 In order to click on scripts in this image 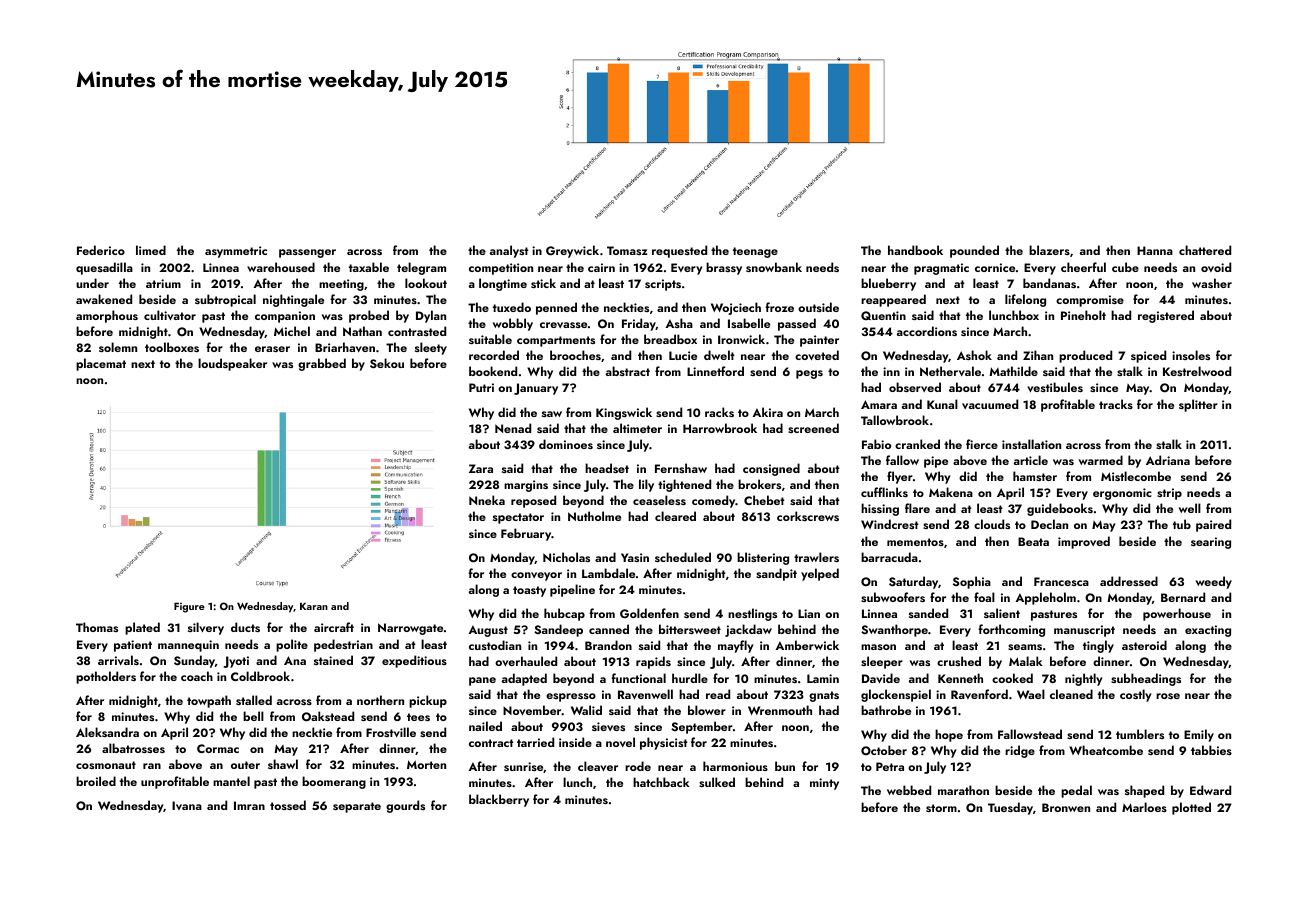, I will do `click(663, 285)`.
